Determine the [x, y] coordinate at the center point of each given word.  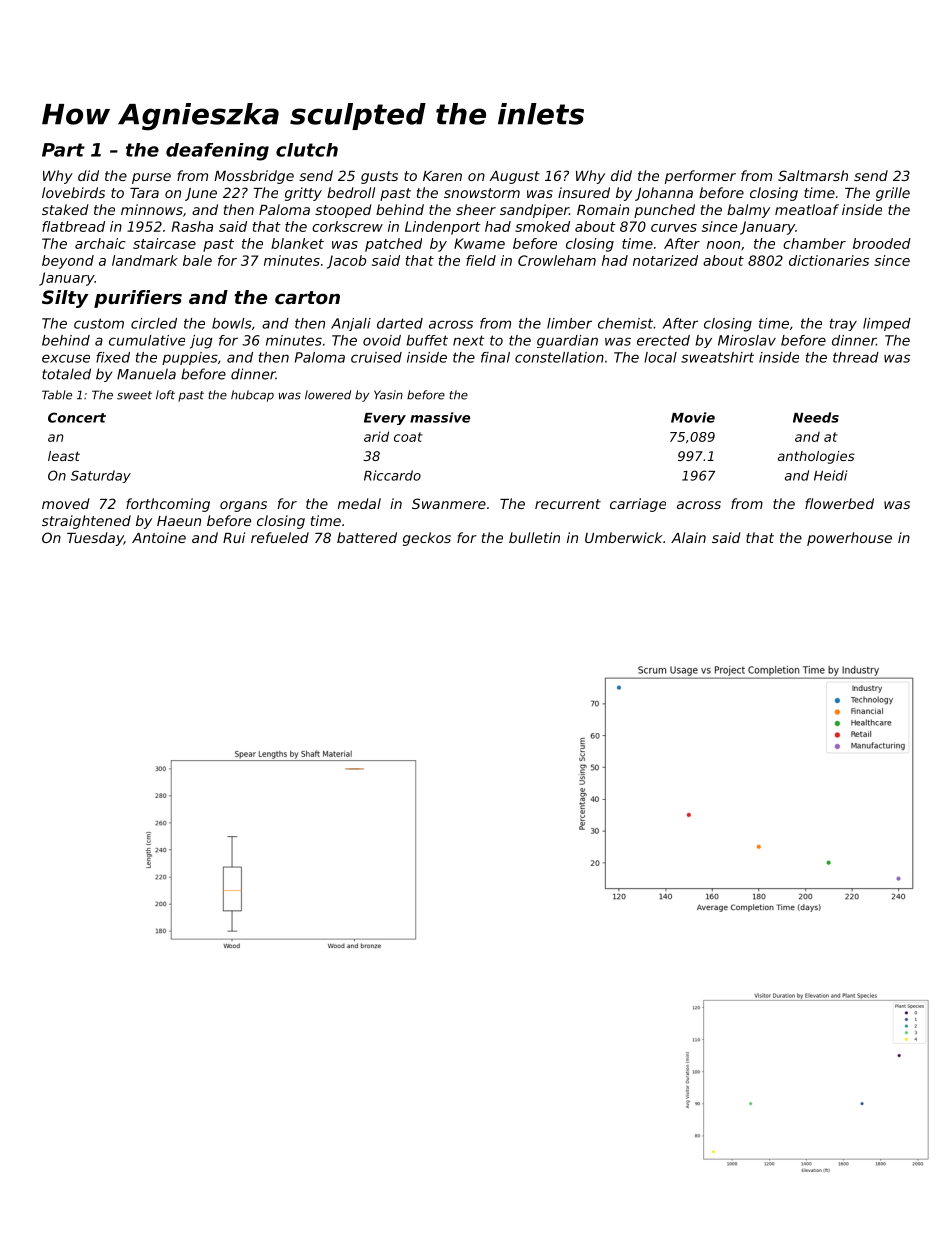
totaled [66, 374]
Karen [442, 176]
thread [856, 357]
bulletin [534, 537]
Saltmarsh [813, 175]
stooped [343, 211]
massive [440, 417]
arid [376, 436]
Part [63, 150]
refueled [280, 537]
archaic [100, 243]
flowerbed [839, 503]
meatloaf [807, 209]
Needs [816, 417]
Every [385, 419]
